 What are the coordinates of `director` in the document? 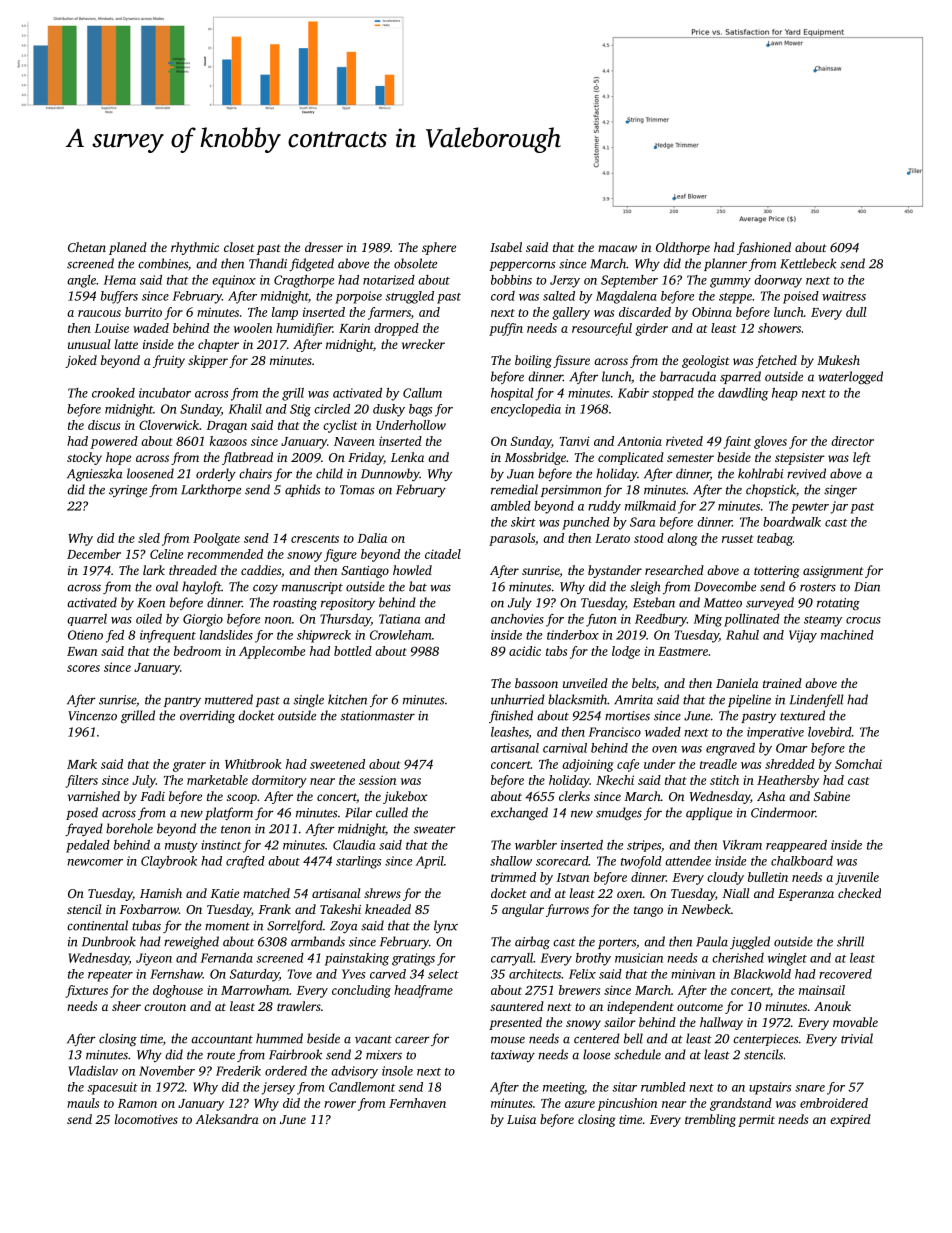 It's located at (852, 441).
